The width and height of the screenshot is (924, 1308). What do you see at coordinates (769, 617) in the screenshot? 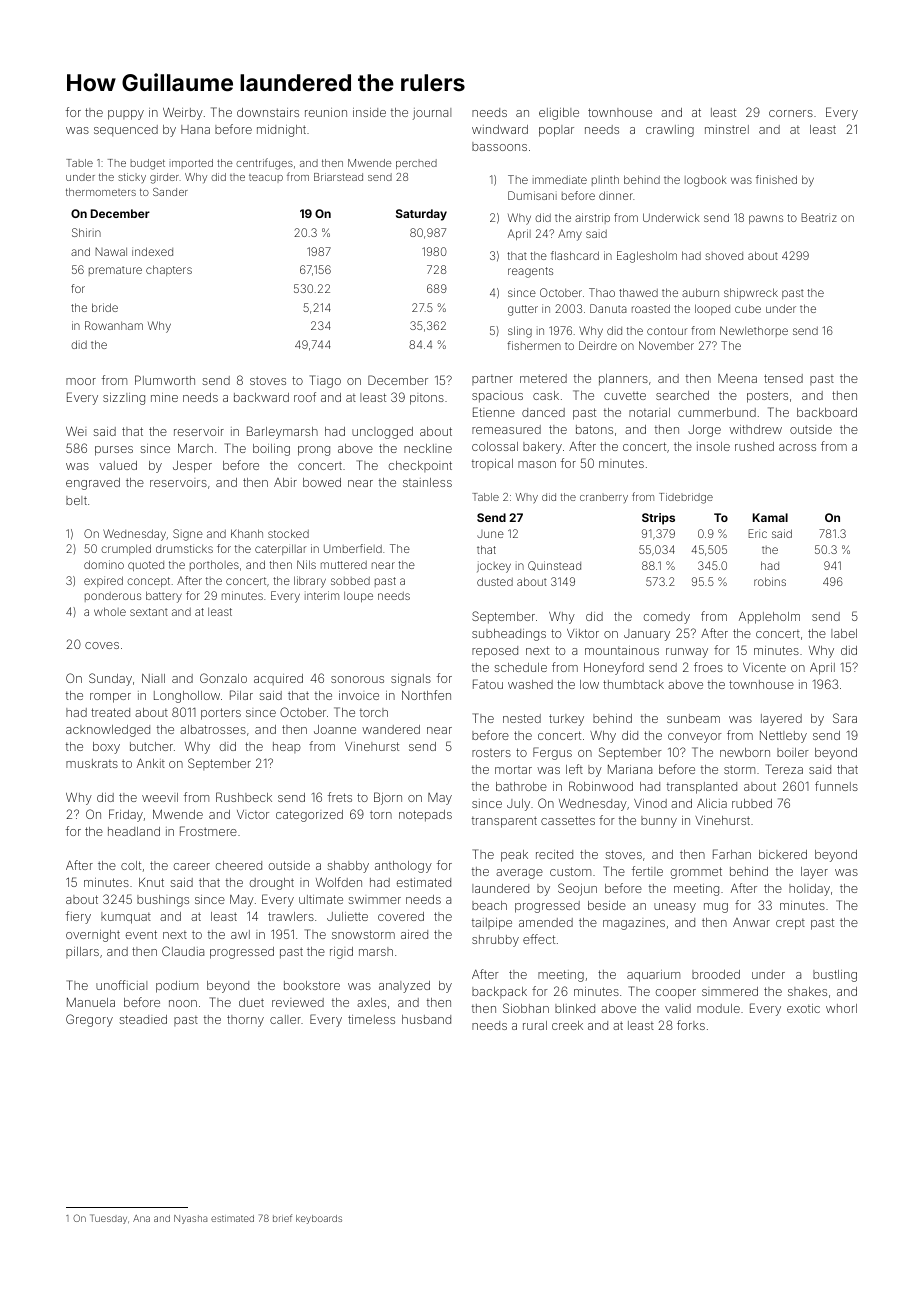
I see `Appleholm` at bounding box center [769, 617].
